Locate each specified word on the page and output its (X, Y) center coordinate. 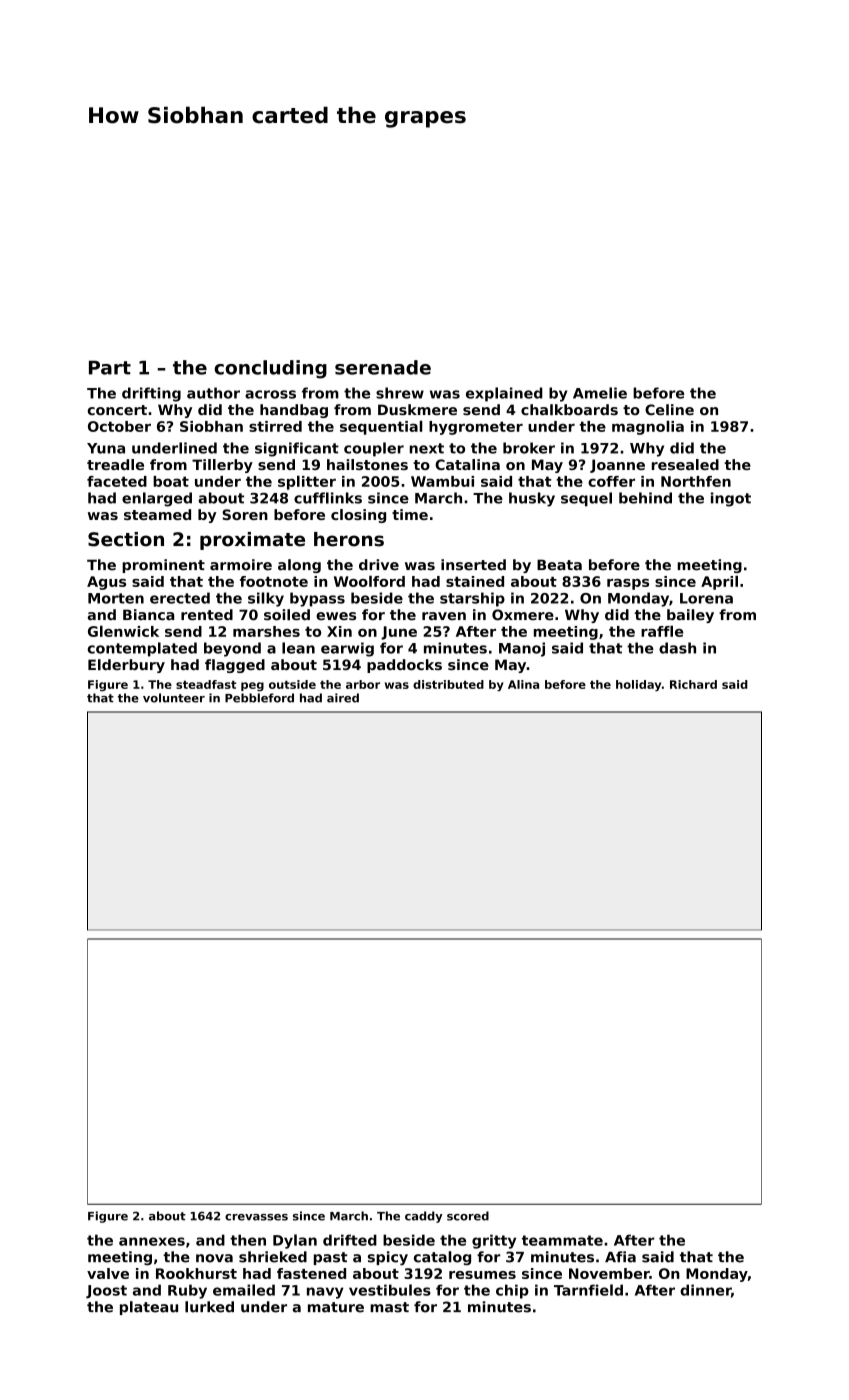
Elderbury (126, 666)
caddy (424, 1217)
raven (444, 616)
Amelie (600, 393)
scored (468, 1216)
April (719, 582)
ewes (336, 616)
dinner (705, 1290)
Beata (559, 565)
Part (110, 368)
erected (180, 598)
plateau (149, 1308)
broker (529, 448)
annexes (152, 1241)
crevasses (256, 1217)
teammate (562, 1240)
